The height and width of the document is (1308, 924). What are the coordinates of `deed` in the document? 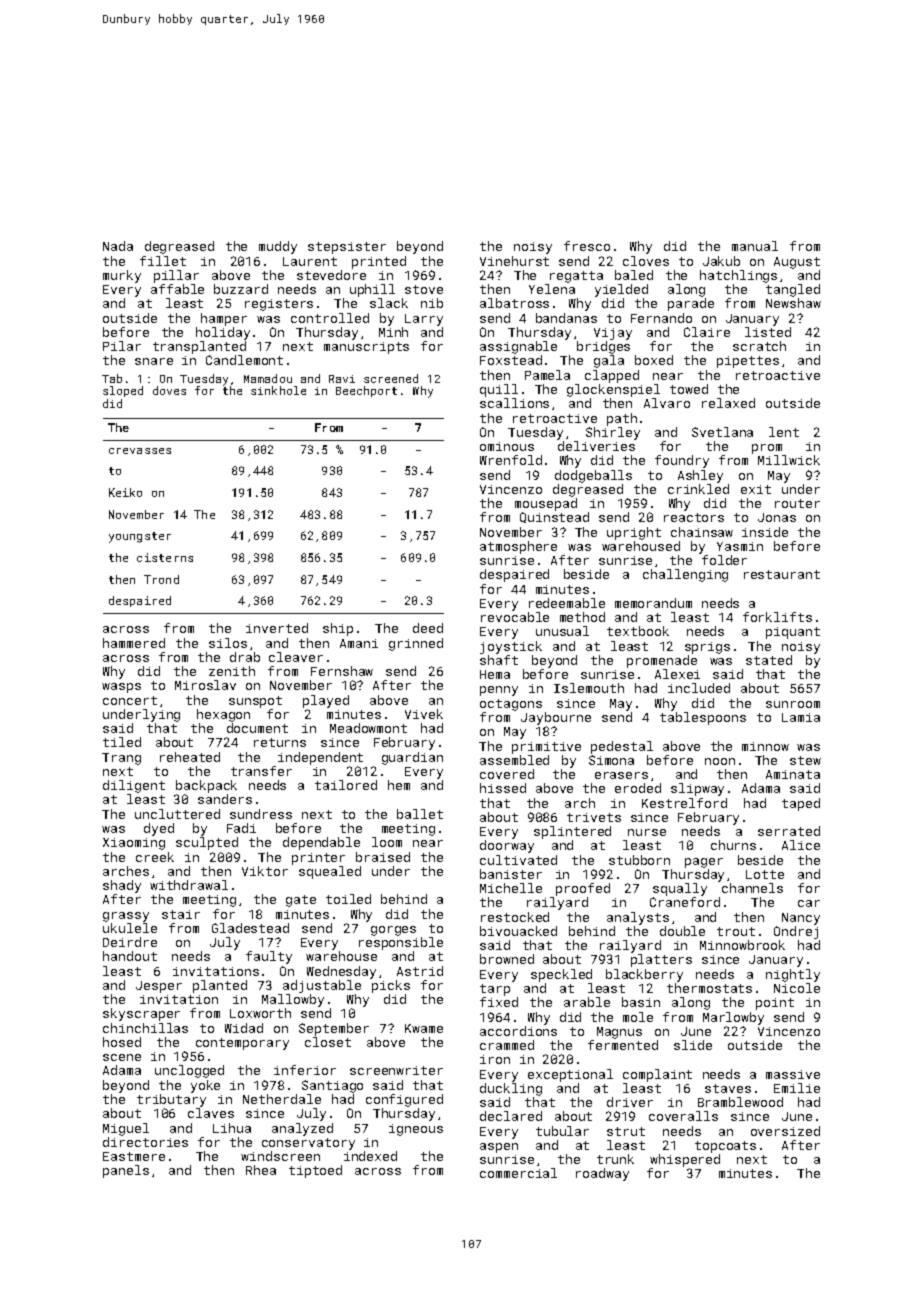 It's located at (428, 628).
